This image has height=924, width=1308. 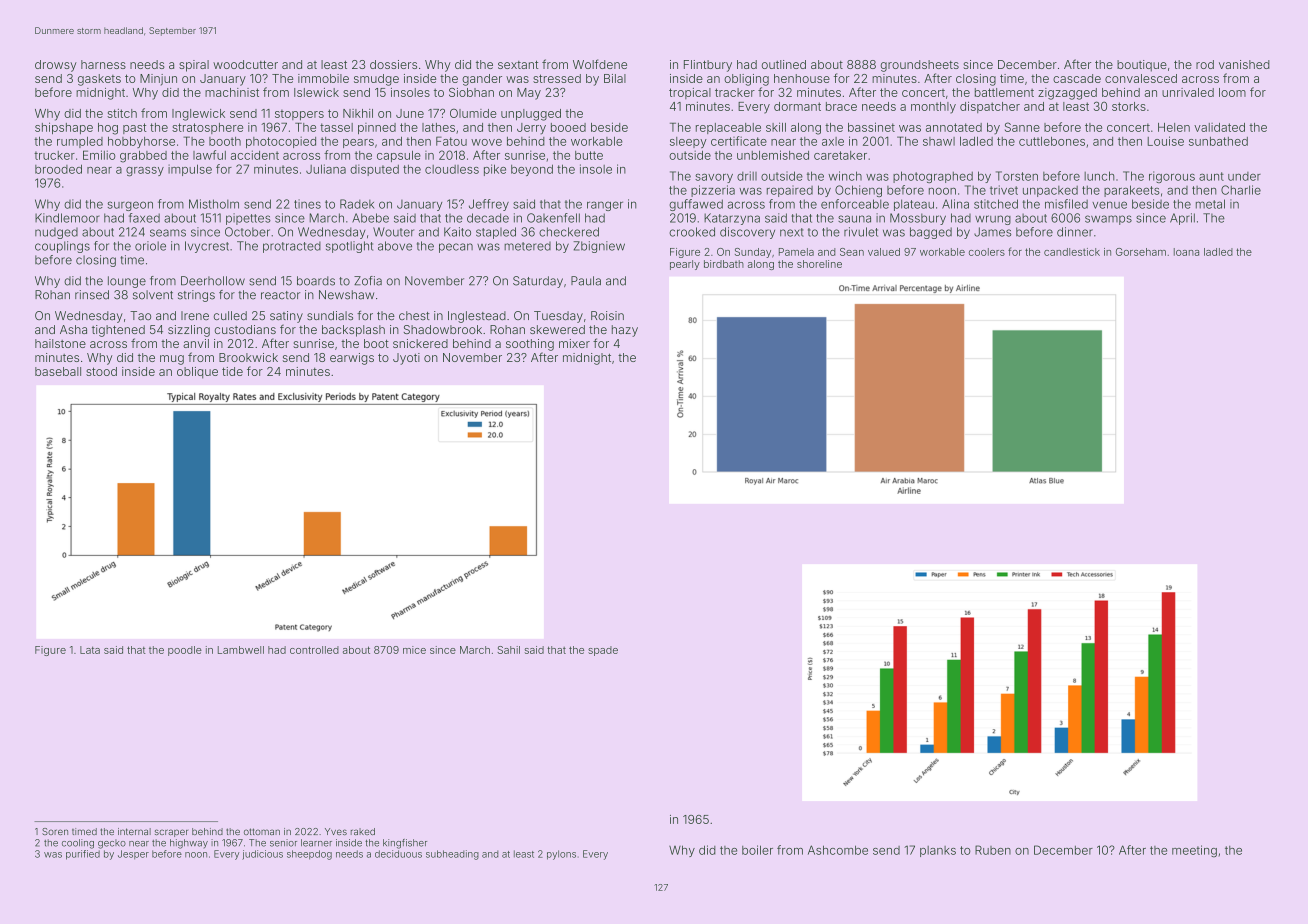 What do you see at coordinates (1186, 252) in the image?
I see `Ioana` at bounding box center [1186, 252].
